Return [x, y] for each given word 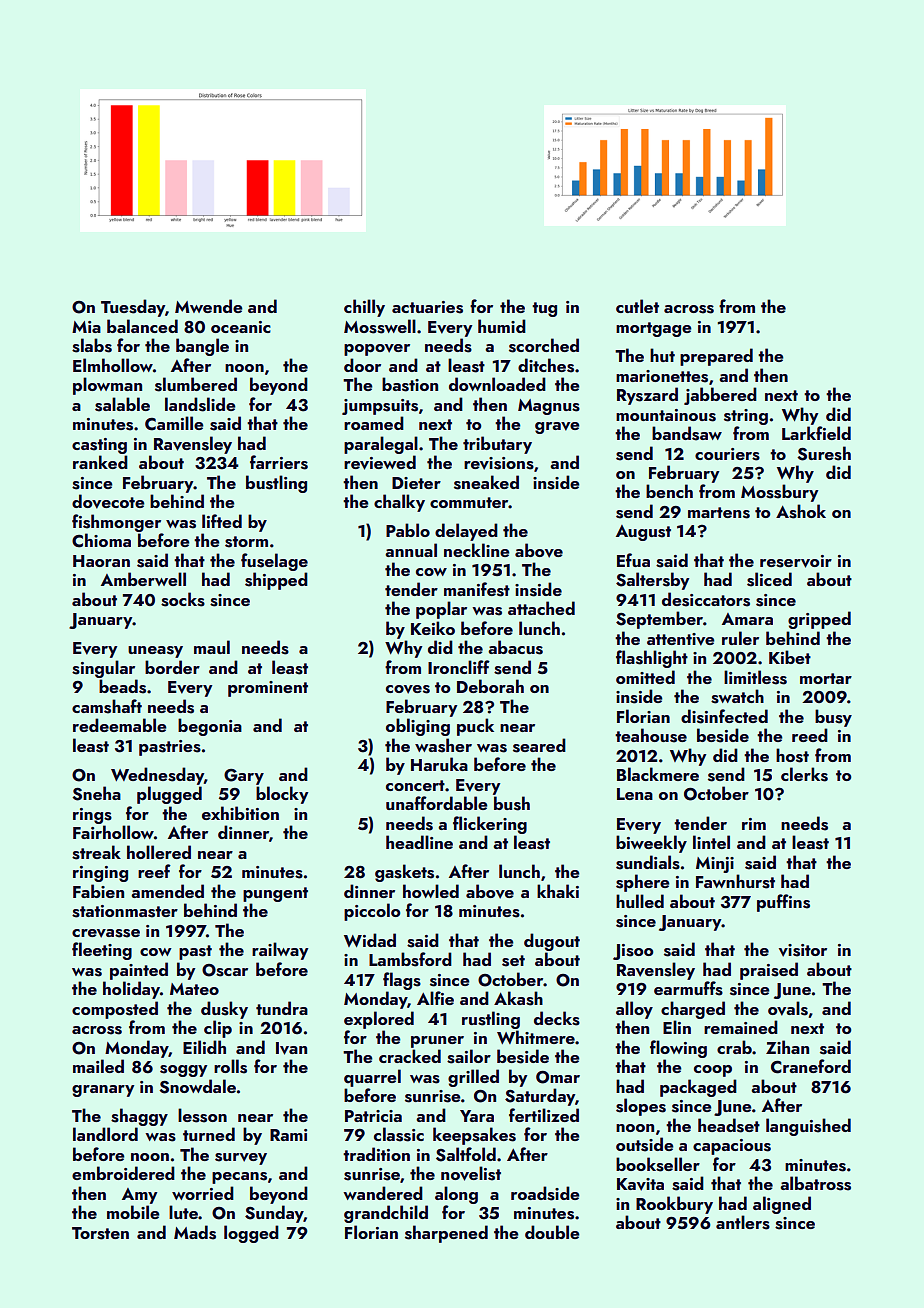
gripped [819, 620]
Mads [195, 1232]
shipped [276, 581]
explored [379, 1020]
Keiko [433, 628]
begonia [210, 727]
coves [408, 689]
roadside [545, 1193]
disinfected [724, 716]
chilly [364, 308]
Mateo [194, 989]
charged [693, 1010]
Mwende [209, 306]
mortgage [654, 329]
